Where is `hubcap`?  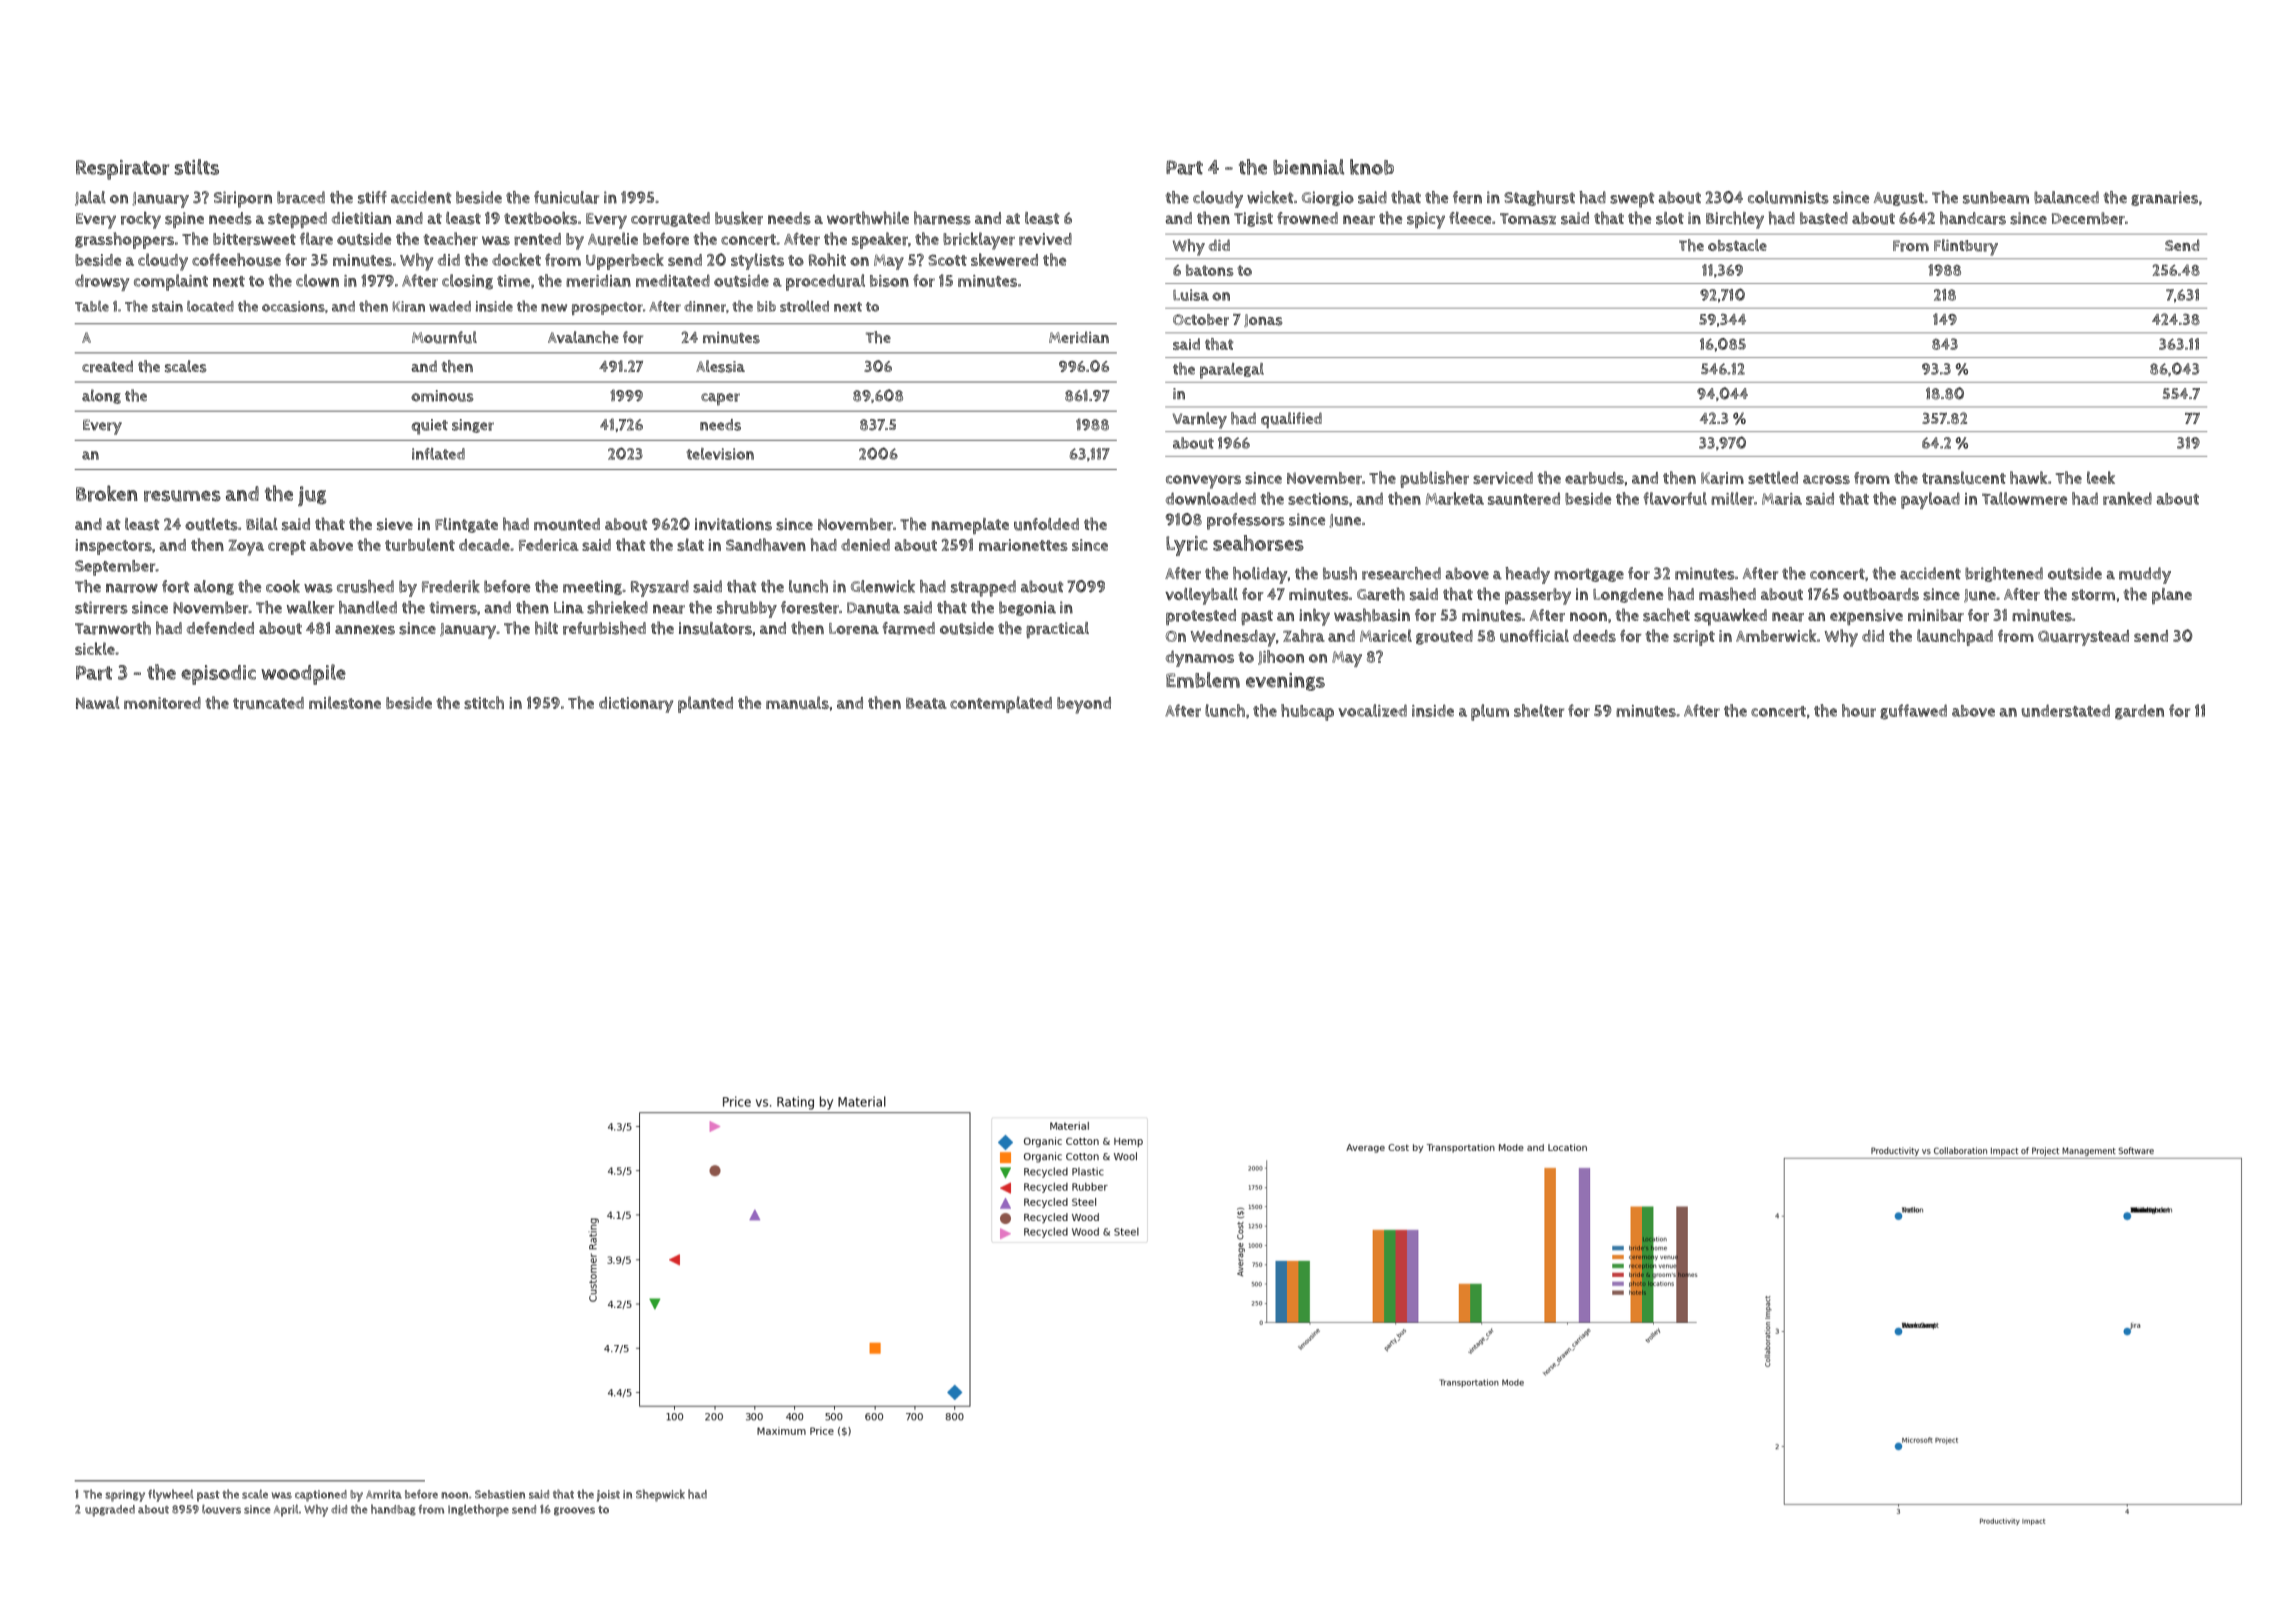
hubcap is located at coordinates (1307, 712).
